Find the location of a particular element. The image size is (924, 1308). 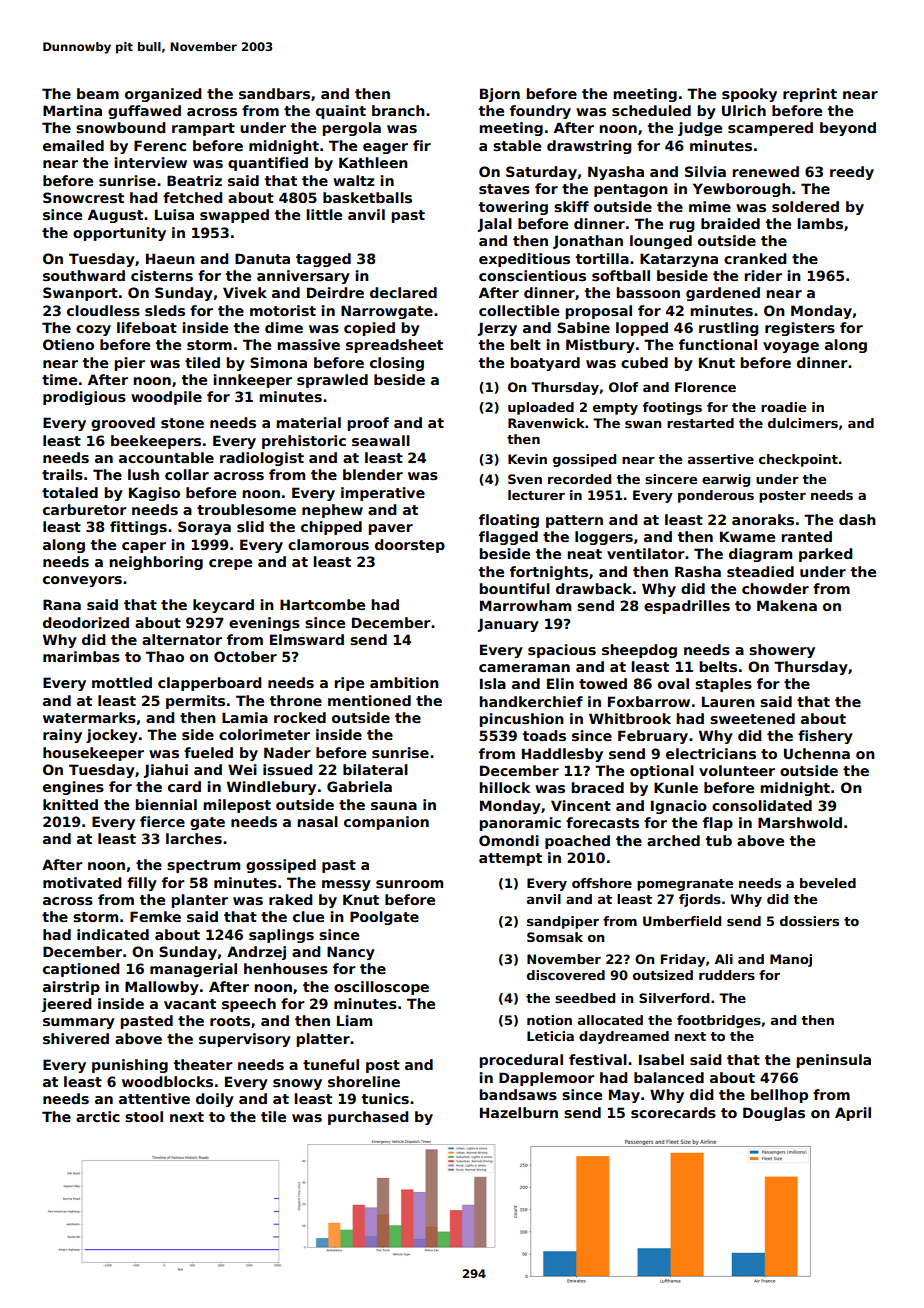

towed is located at coordinates (603, 683).
